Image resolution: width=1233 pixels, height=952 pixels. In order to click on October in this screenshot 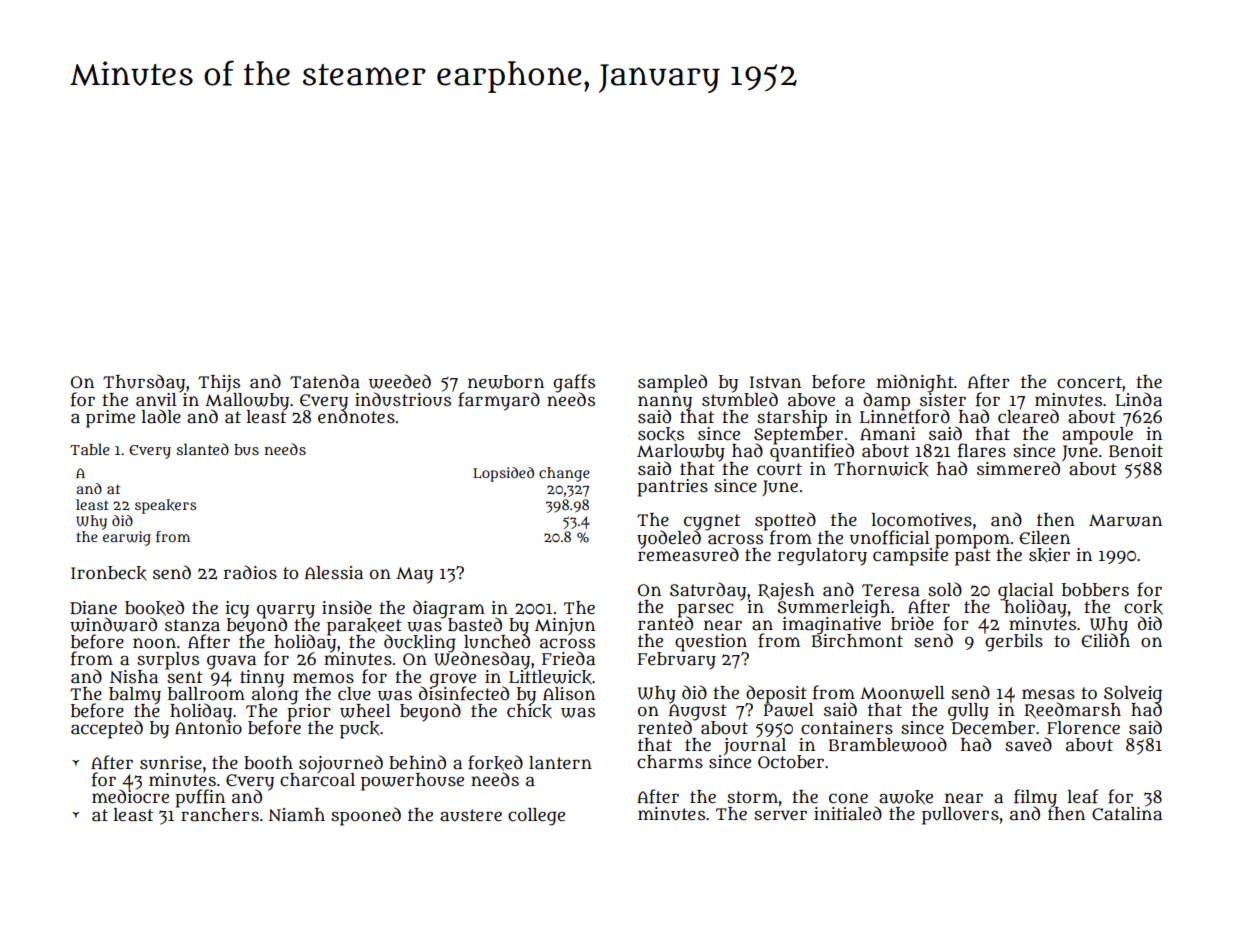, I will do `click(791, 762)`.
